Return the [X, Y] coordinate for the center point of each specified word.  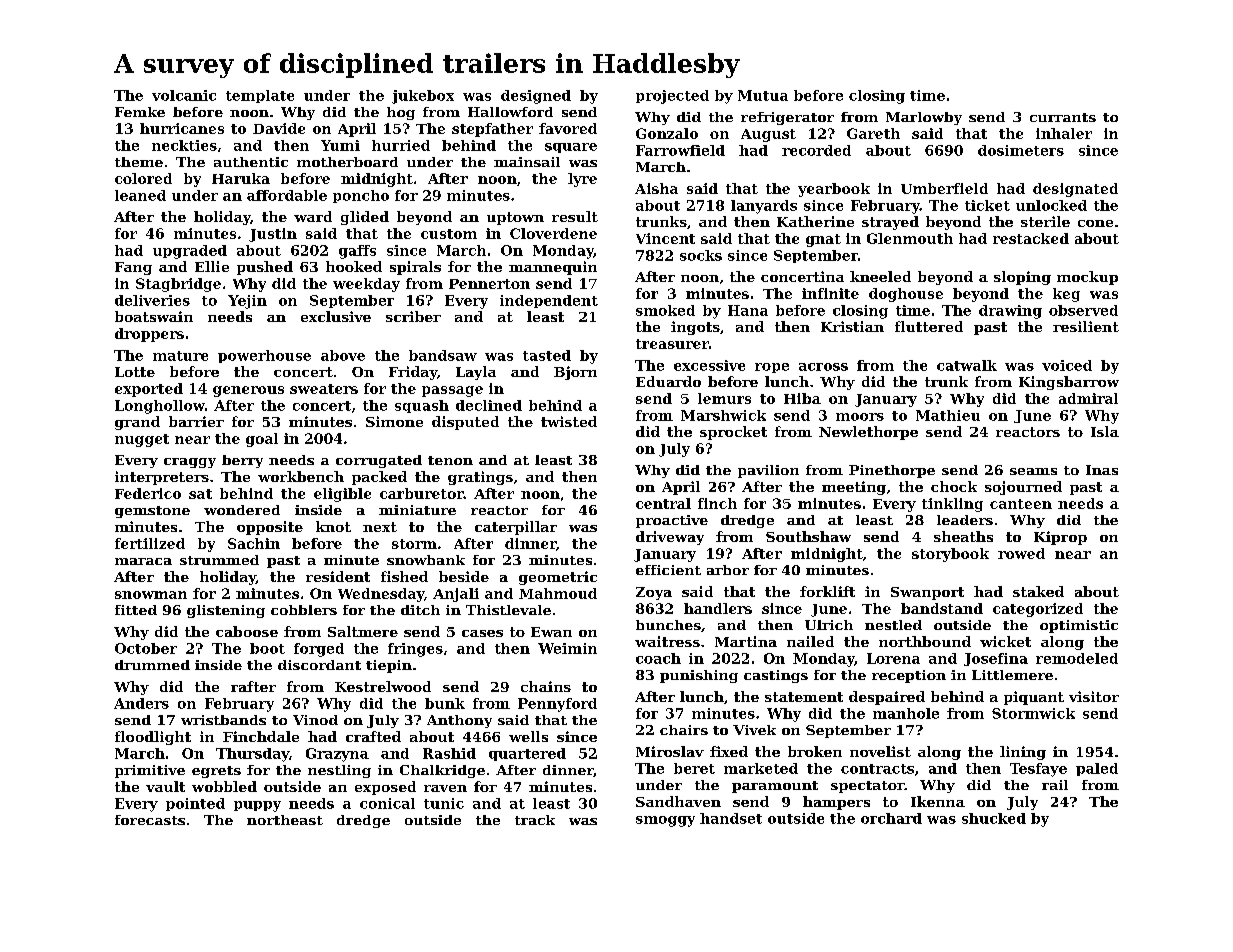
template [260, 96]
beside [464, 576]
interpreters [162, 478]
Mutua [763, 95]
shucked [994, 818]
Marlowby [924, 118]
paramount [775, 787]
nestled [893, 625]
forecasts [150, 820]
